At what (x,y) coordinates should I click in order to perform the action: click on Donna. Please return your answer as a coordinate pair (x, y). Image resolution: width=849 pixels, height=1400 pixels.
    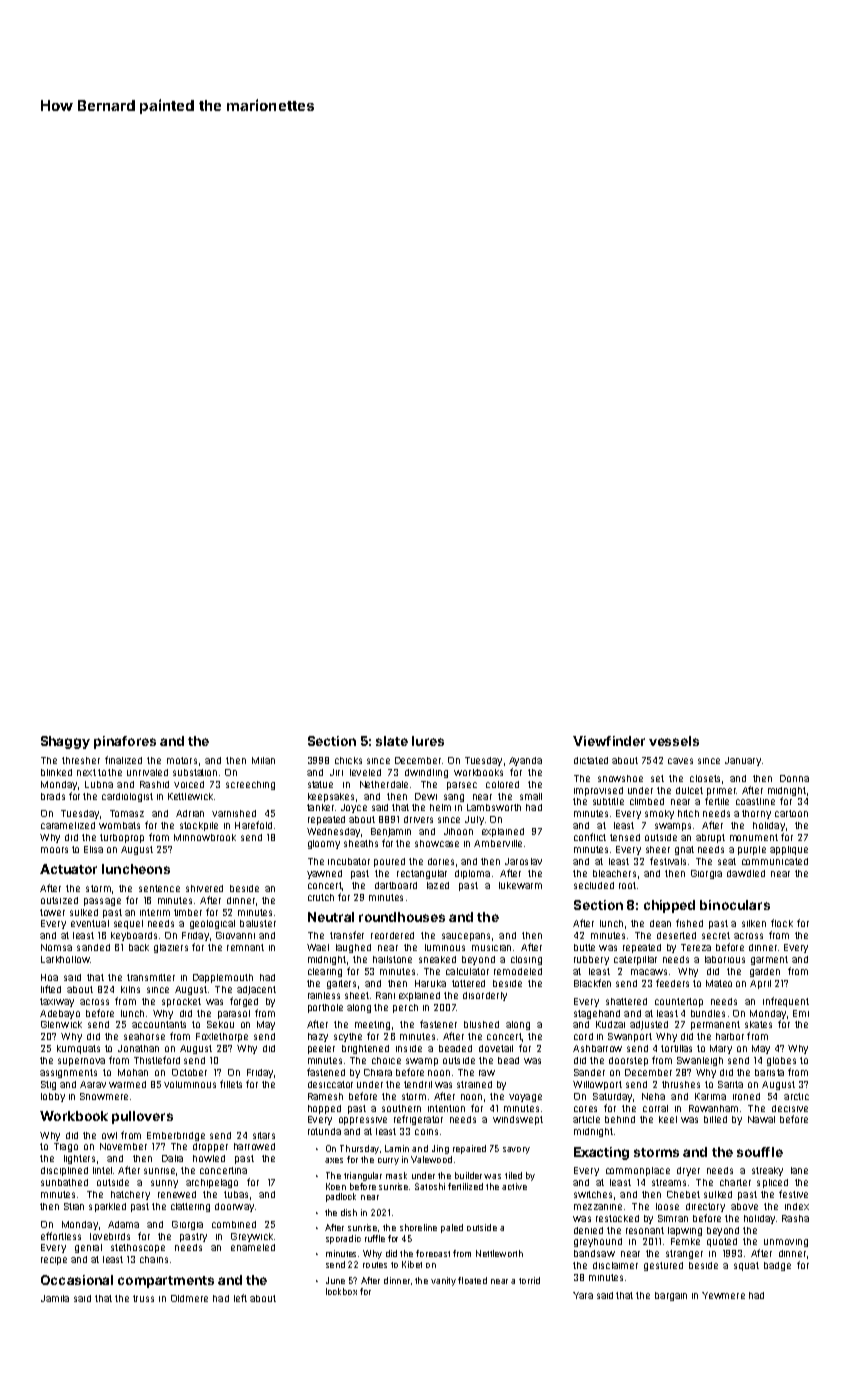
    Looking at the image, I should click on (794, 778).
